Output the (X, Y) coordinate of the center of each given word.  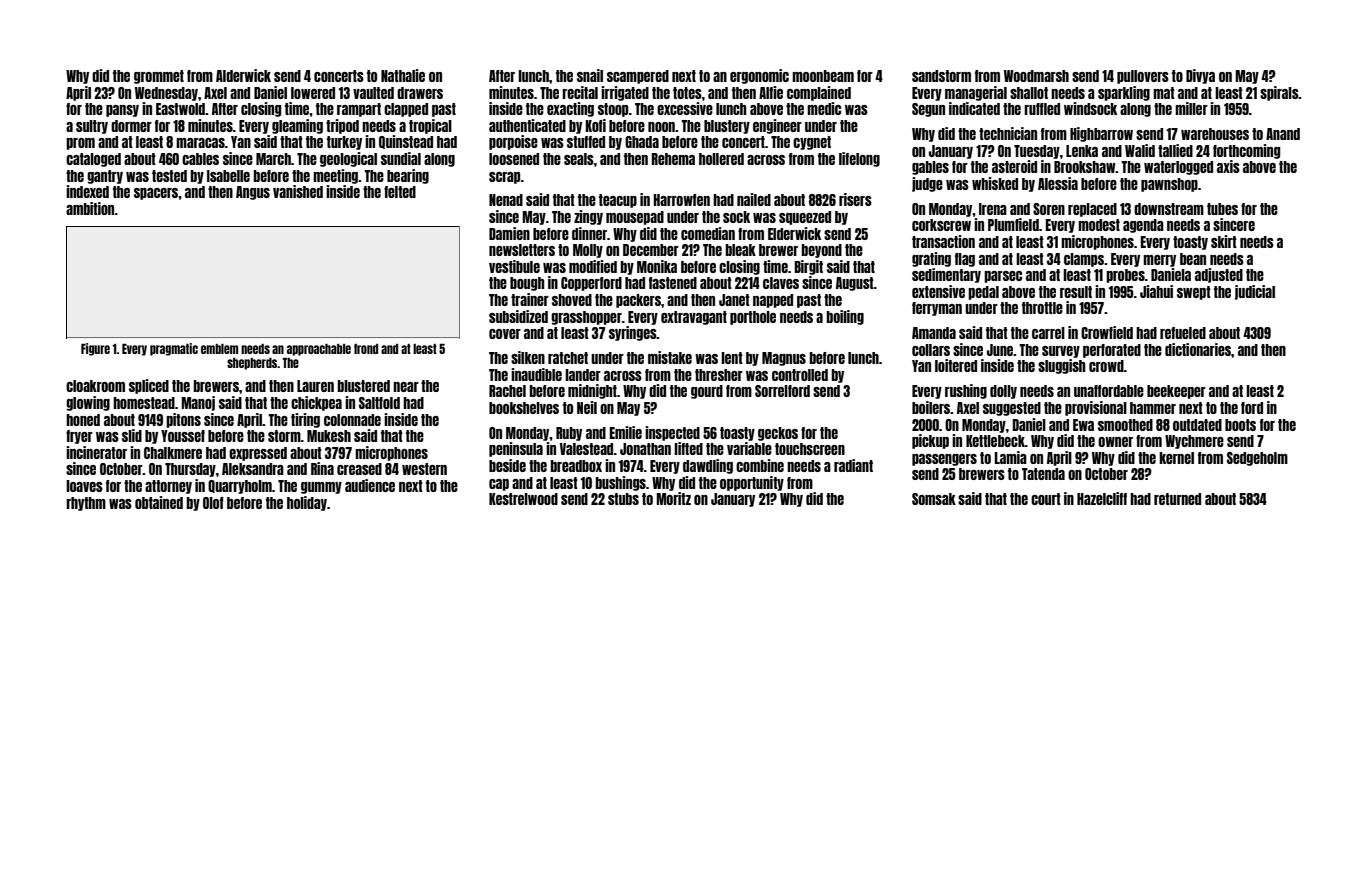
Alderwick (243, 75)
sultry (92, 127)
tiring (305, 420)
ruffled (1042, 109)
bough (527, 284)
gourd (707, 392)
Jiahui (1156, 291)
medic (824, 108)
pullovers (1143, 77)
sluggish (1062, 366)
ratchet (568, 358)
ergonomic (759, 76)
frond (366, 349)
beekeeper (1176, 392)
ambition (90, 208)
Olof (213, 503)
